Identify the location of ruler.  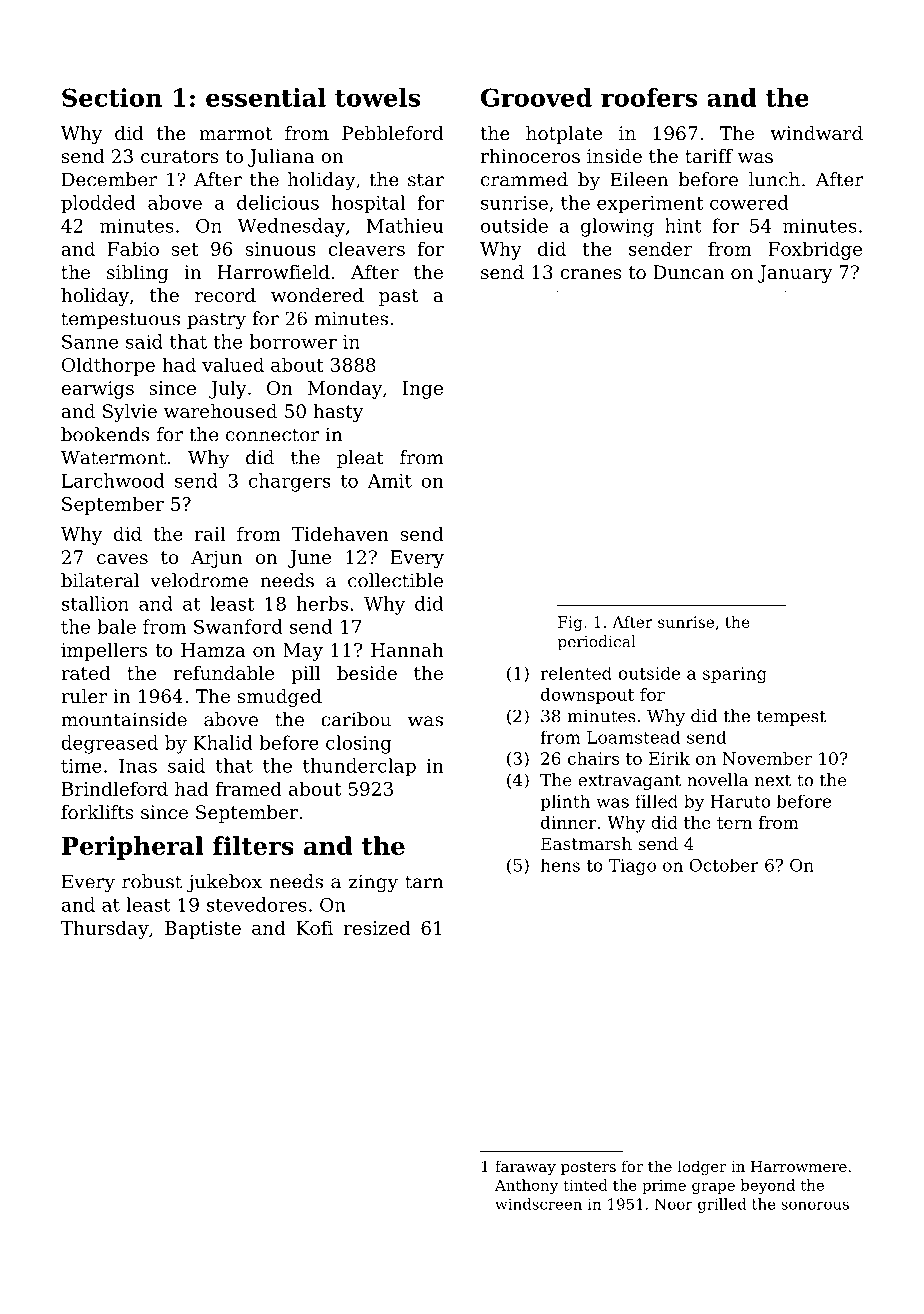
(84, 696).
